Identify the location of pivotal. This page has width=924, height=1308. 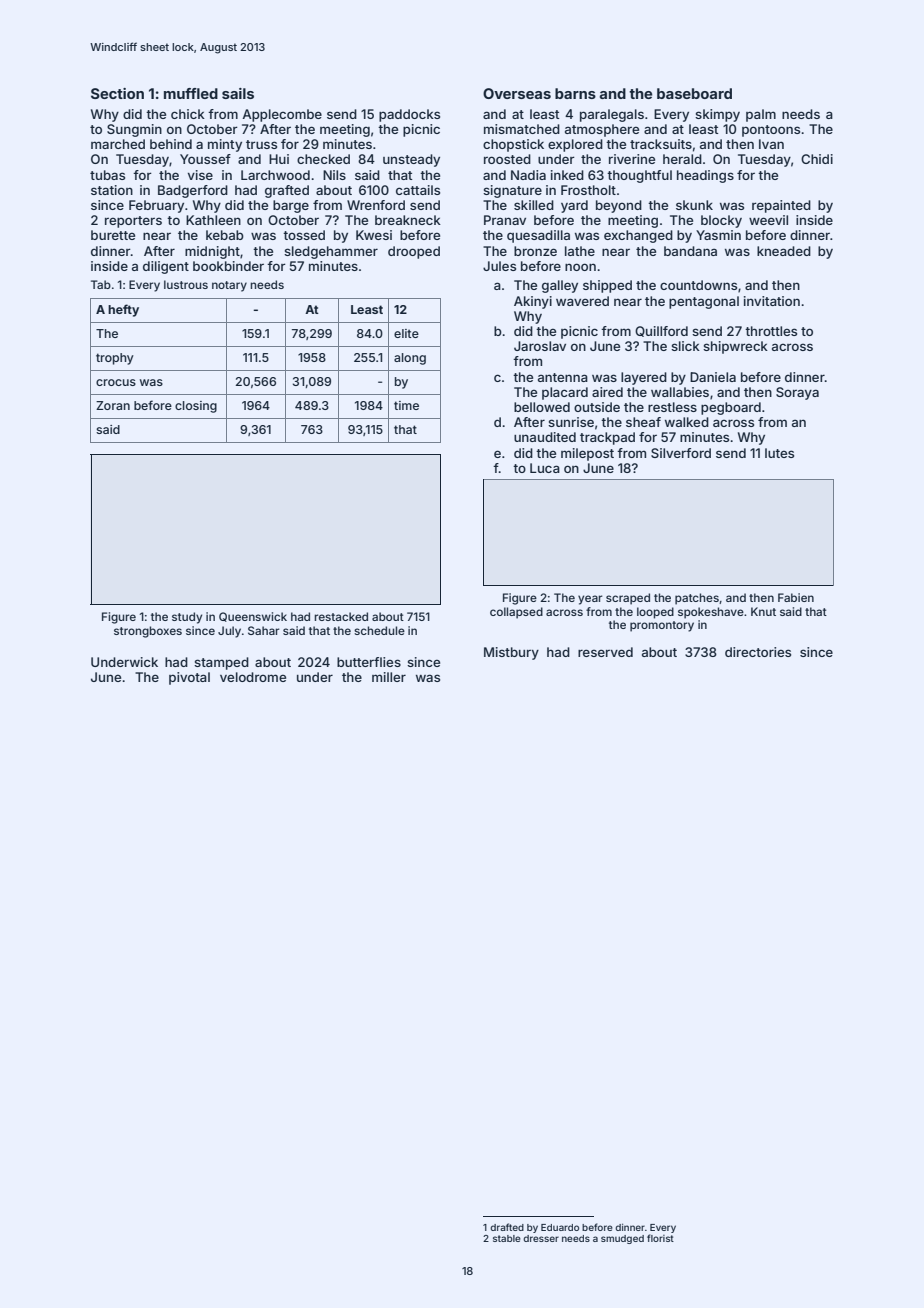
(189, 678).
